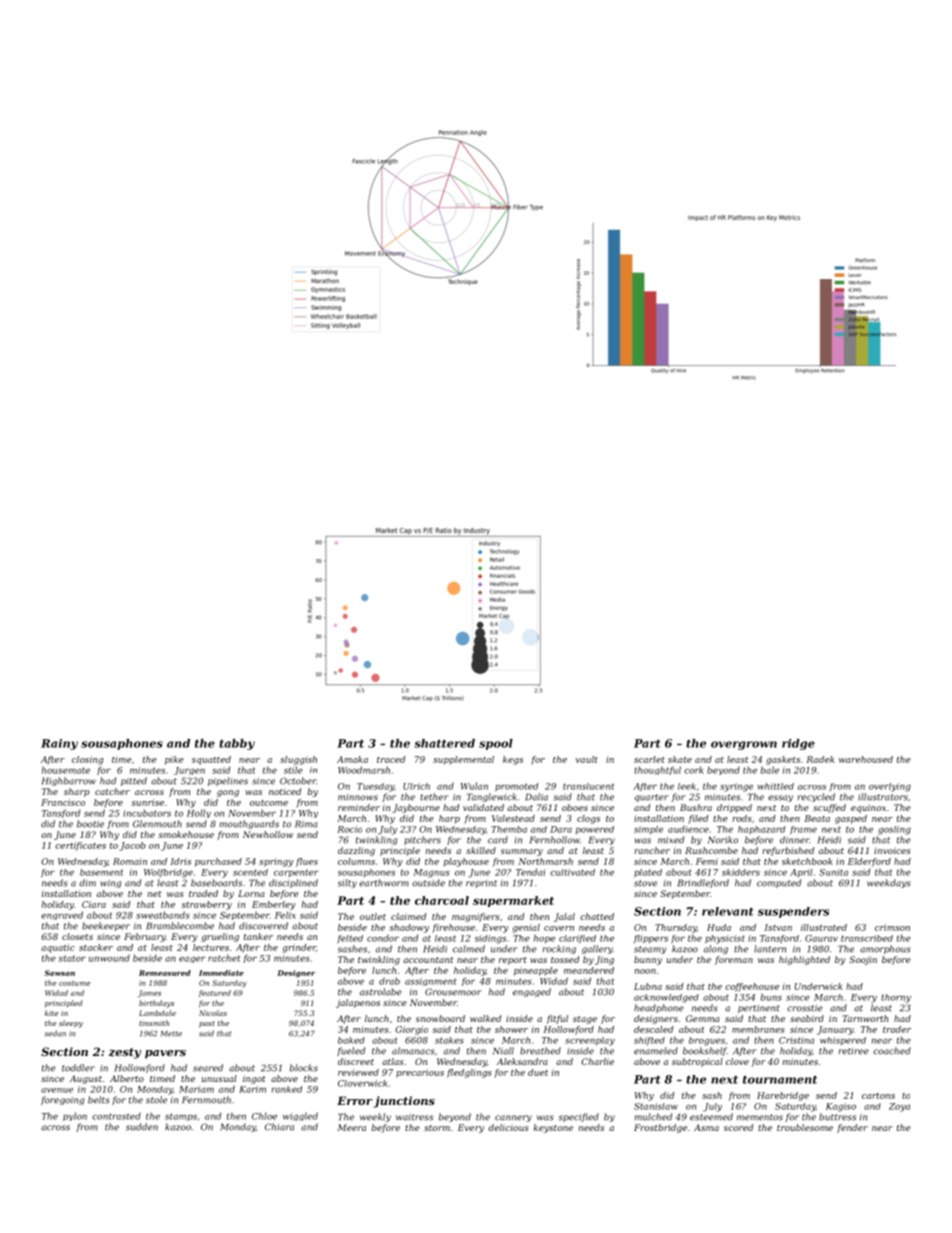 This image has height=1233, width=952. What do you see at coordinates (307, 862) in the image?
I see `flues` at bounding box center [307, 862].
